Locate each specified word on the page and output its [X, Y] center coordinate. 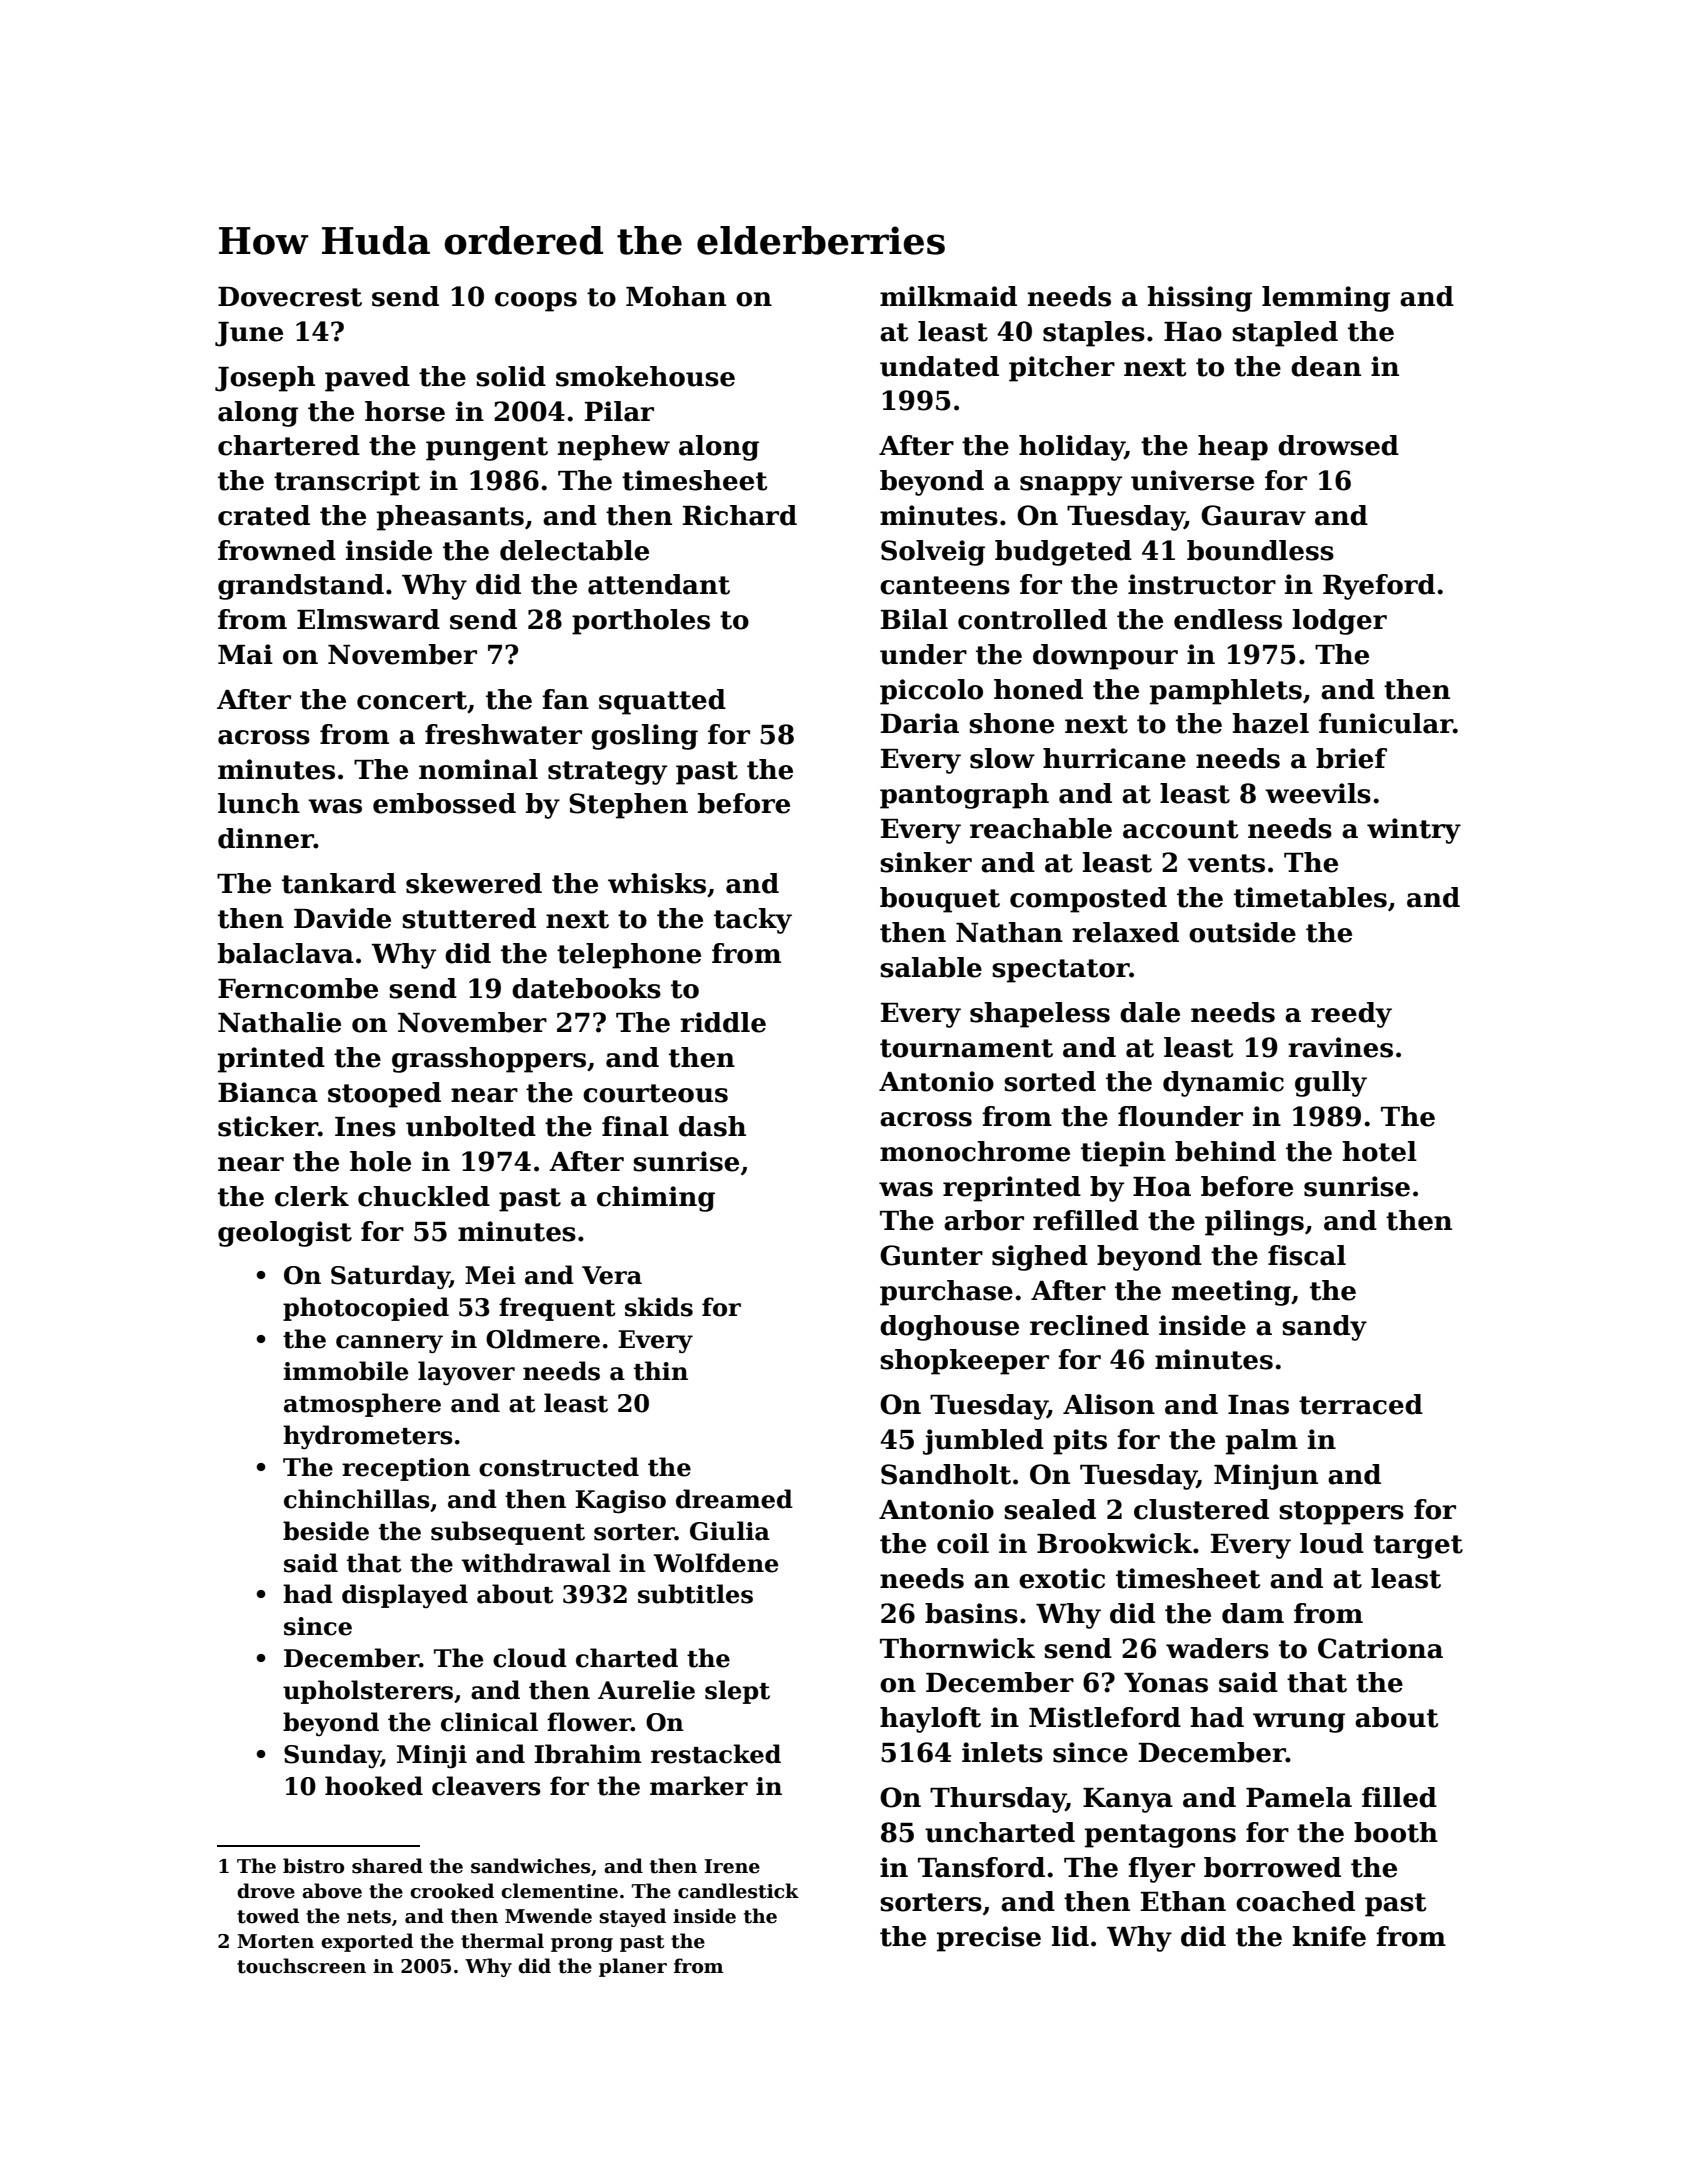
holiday [1072, 448]
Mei [490, 1275]
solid [511, 376]
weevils [1318, 793]
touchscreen [301, 1966]
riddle [723, 1022]
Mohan [676, 296]
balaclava [286, 953]
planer [633, 1967]
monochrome [975, 1151]
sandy [1324, 1328]
